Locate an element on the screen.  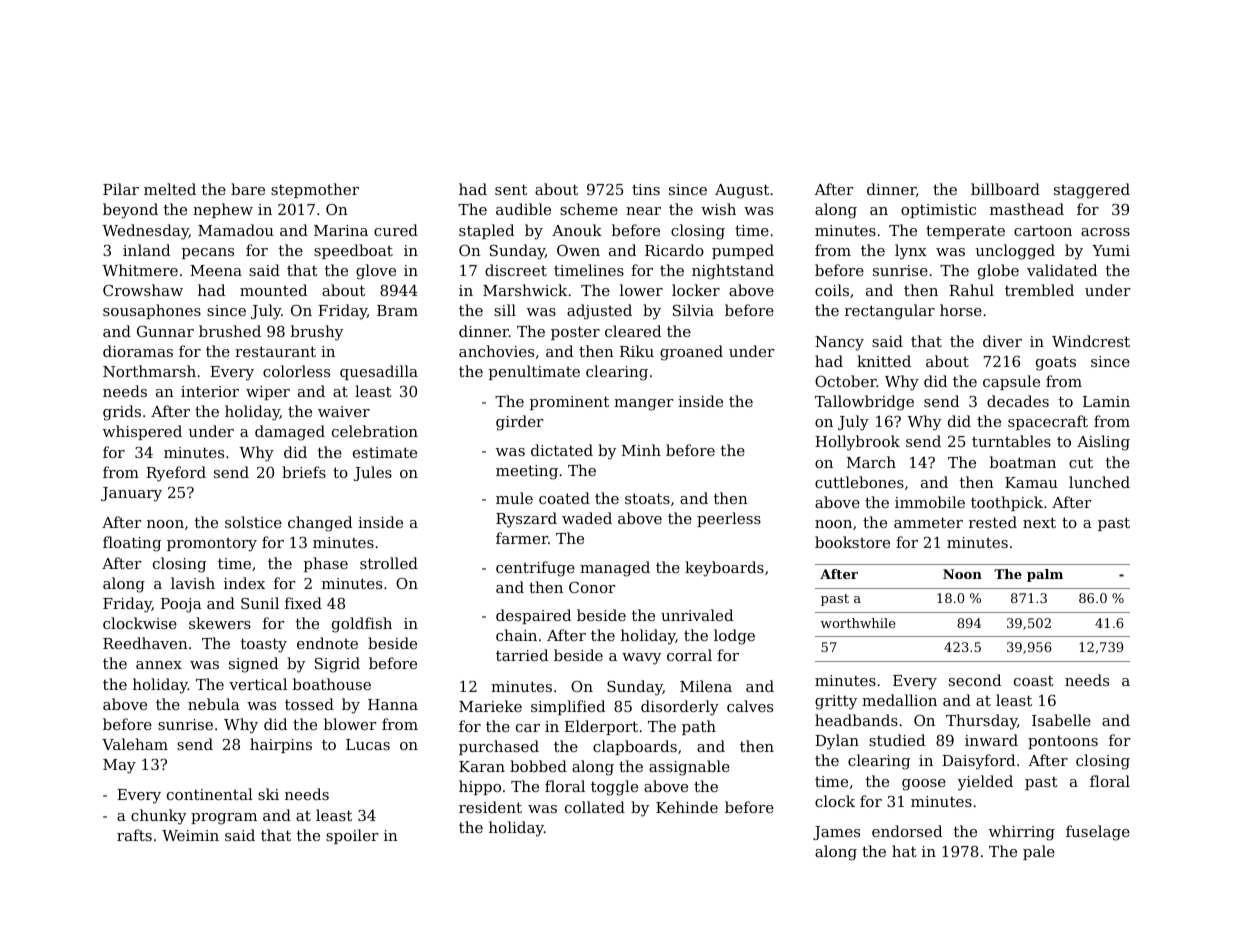
sent is located at coordinates (511, 189).
